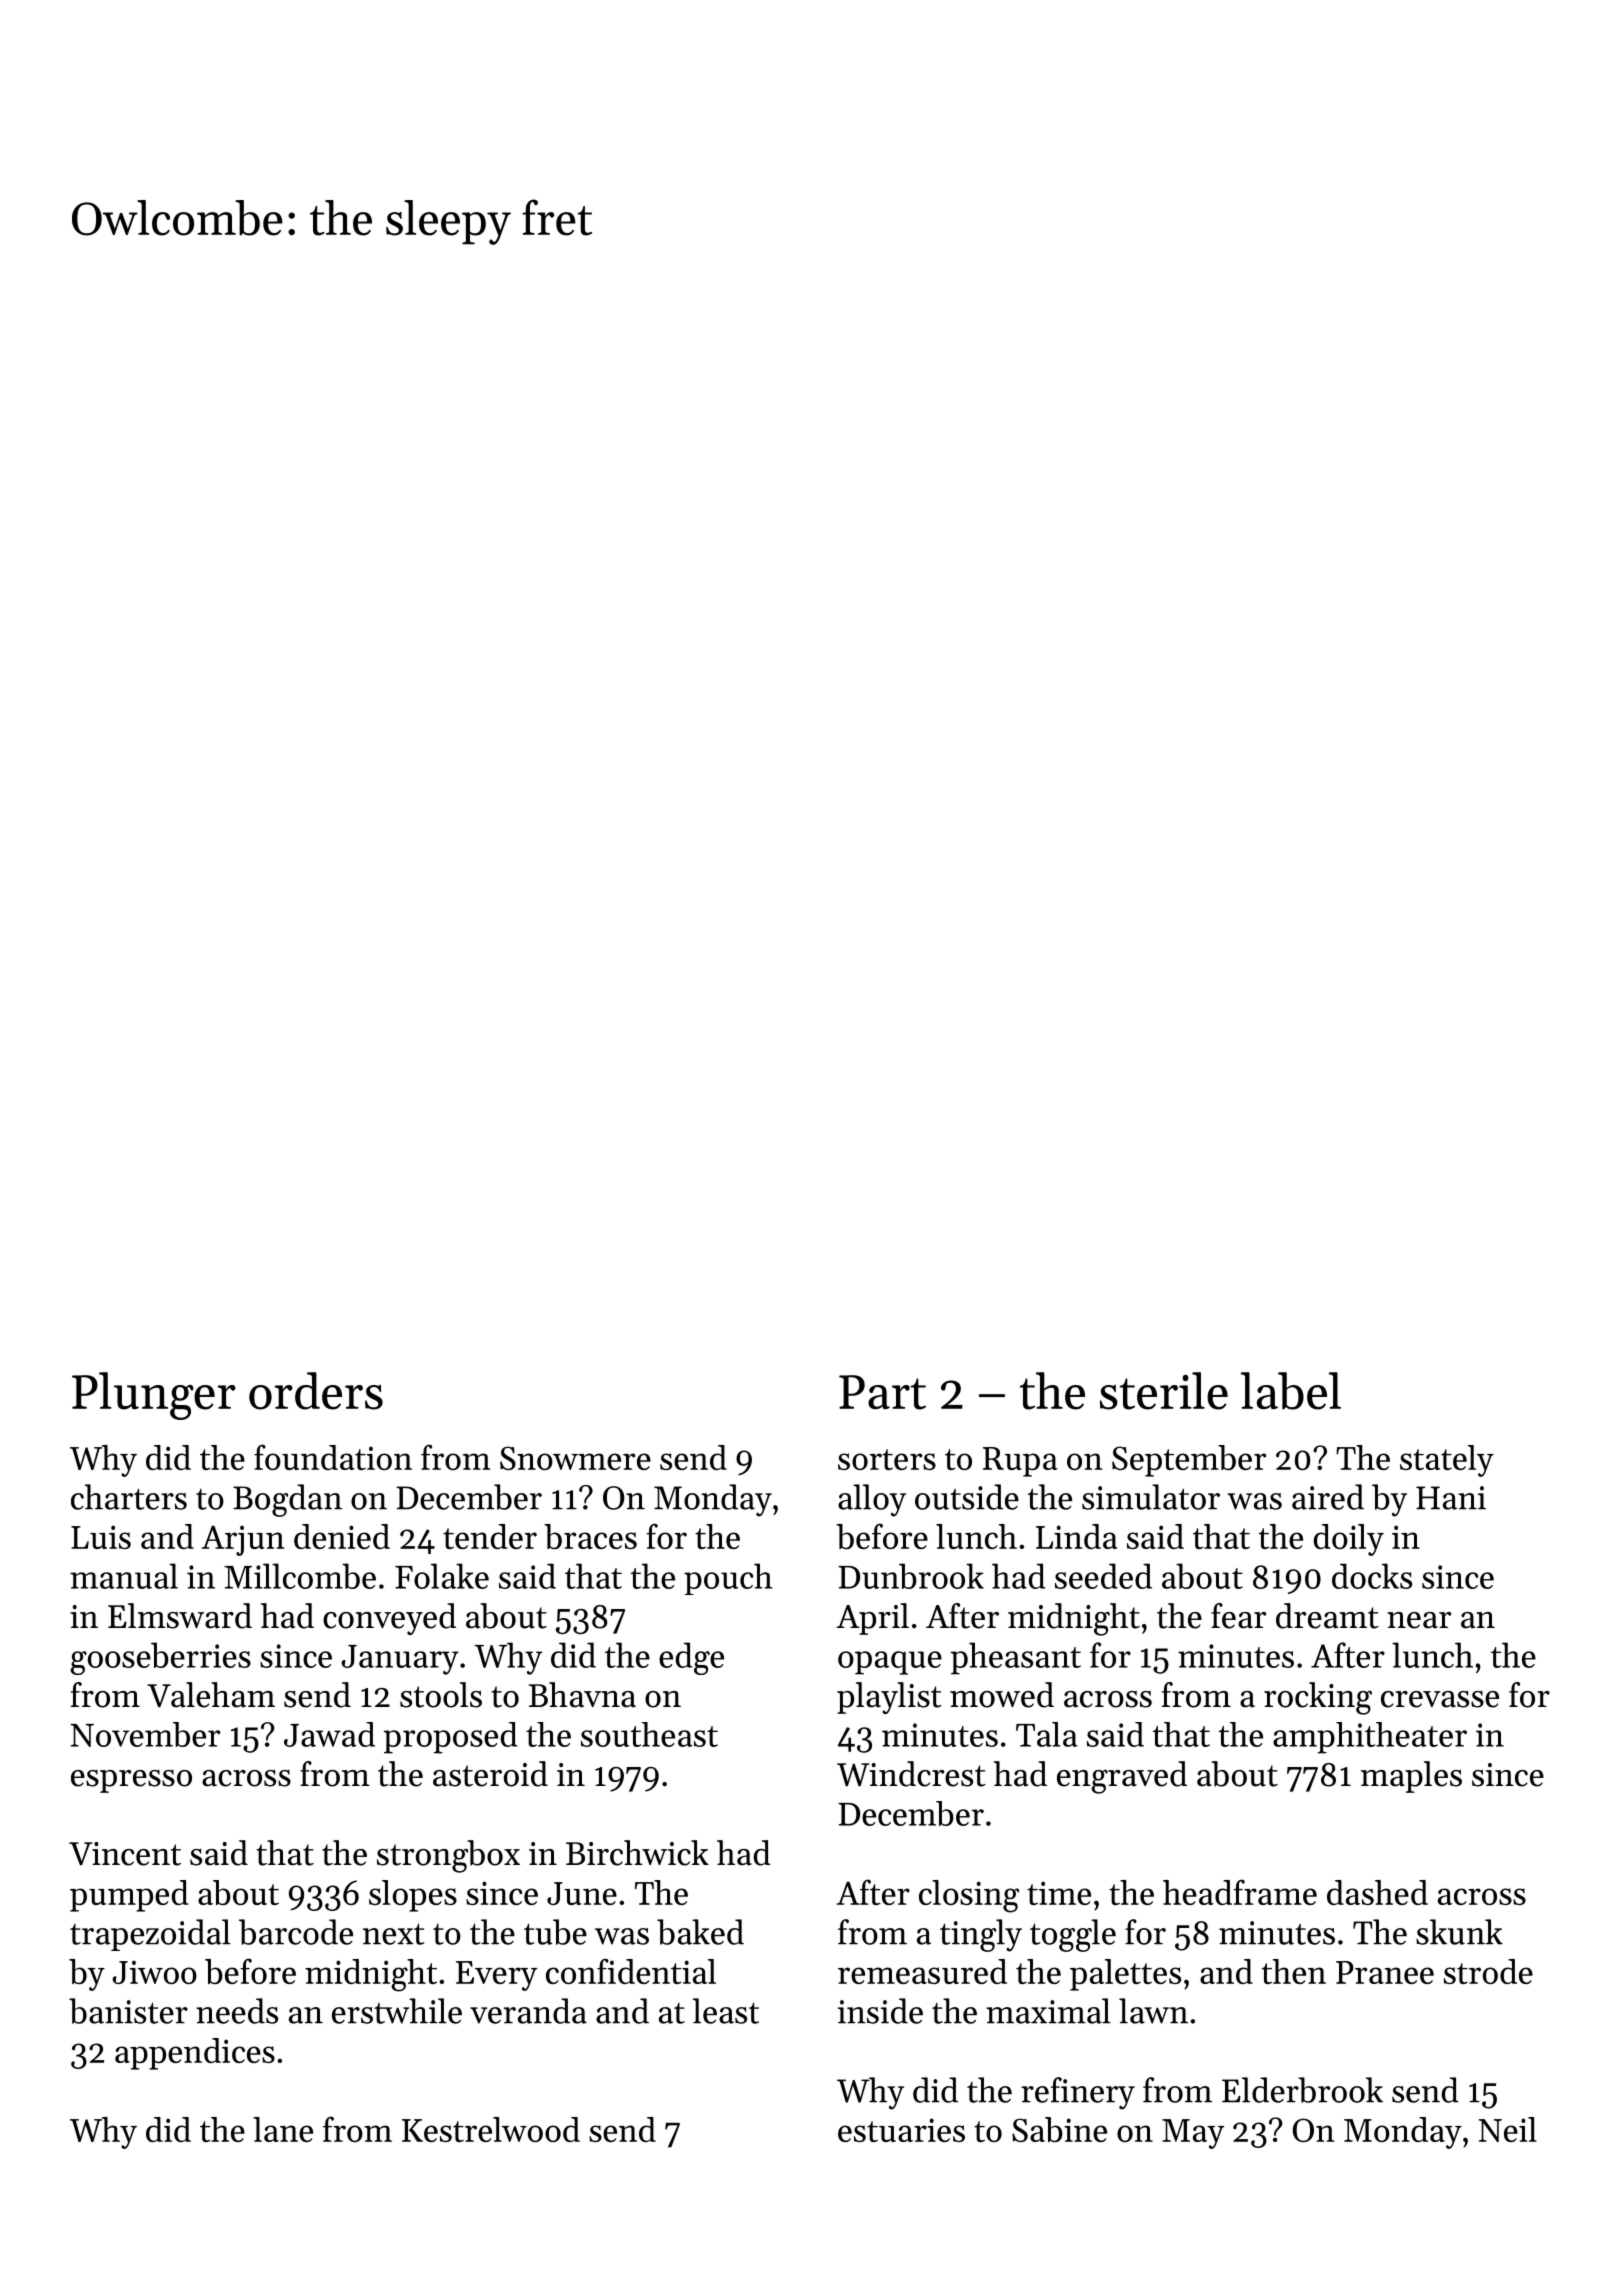 This screenshot has height=2292, width=1620. I want to click on dashed, so click(1377, 1892).
